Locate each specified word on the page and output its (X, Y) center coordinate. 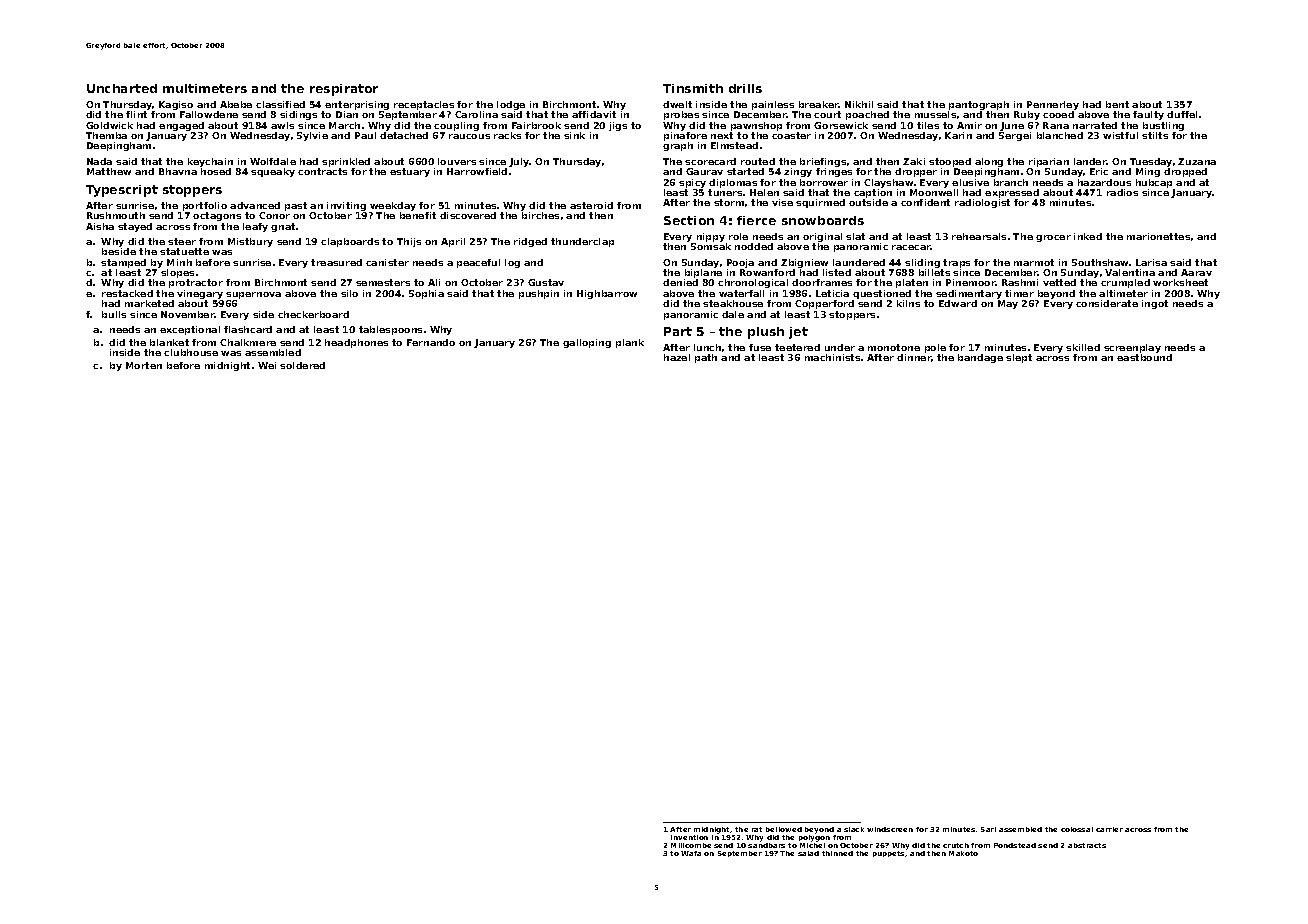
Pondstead (1015, 845)
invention (689, 837)
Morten (144, 365)
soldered (302, 365)
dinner (914, 357)
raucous (469, 136)
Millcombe (691, 845)
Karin (958, 135)
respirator (344, 90)
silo (349, 293)
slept (1019, 358)
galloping (587, 343)
